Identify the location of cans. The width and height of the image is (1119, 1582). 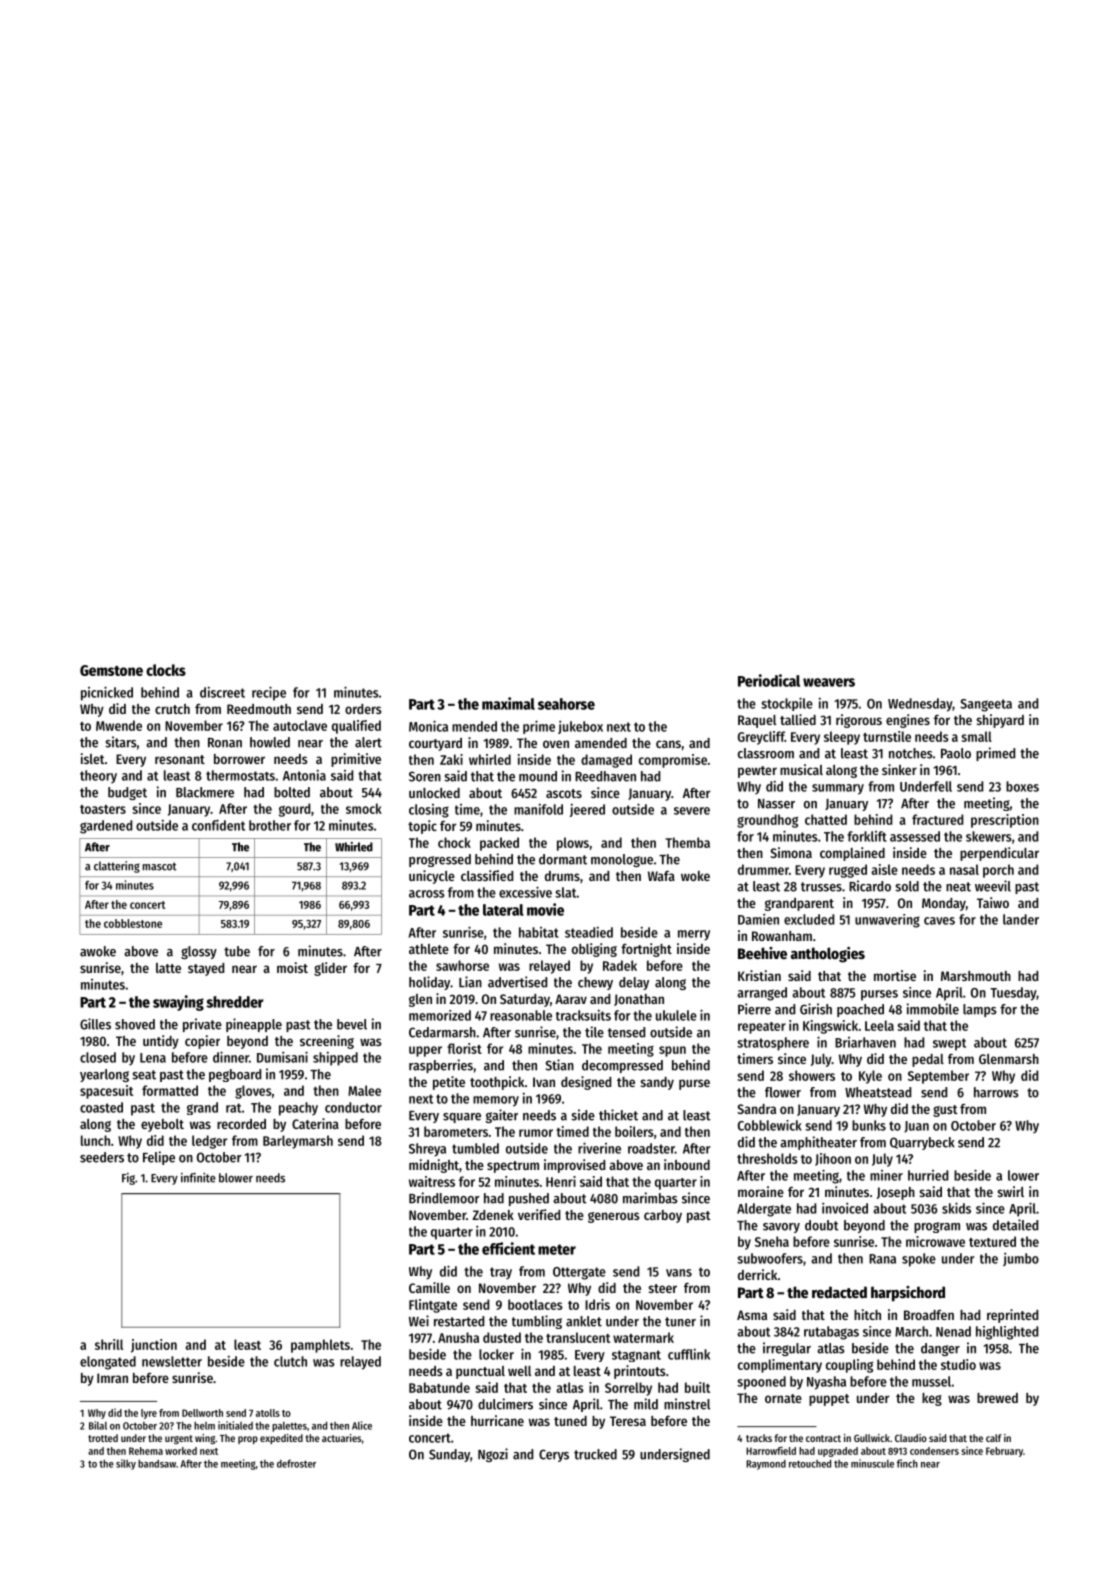
(668, 744).
